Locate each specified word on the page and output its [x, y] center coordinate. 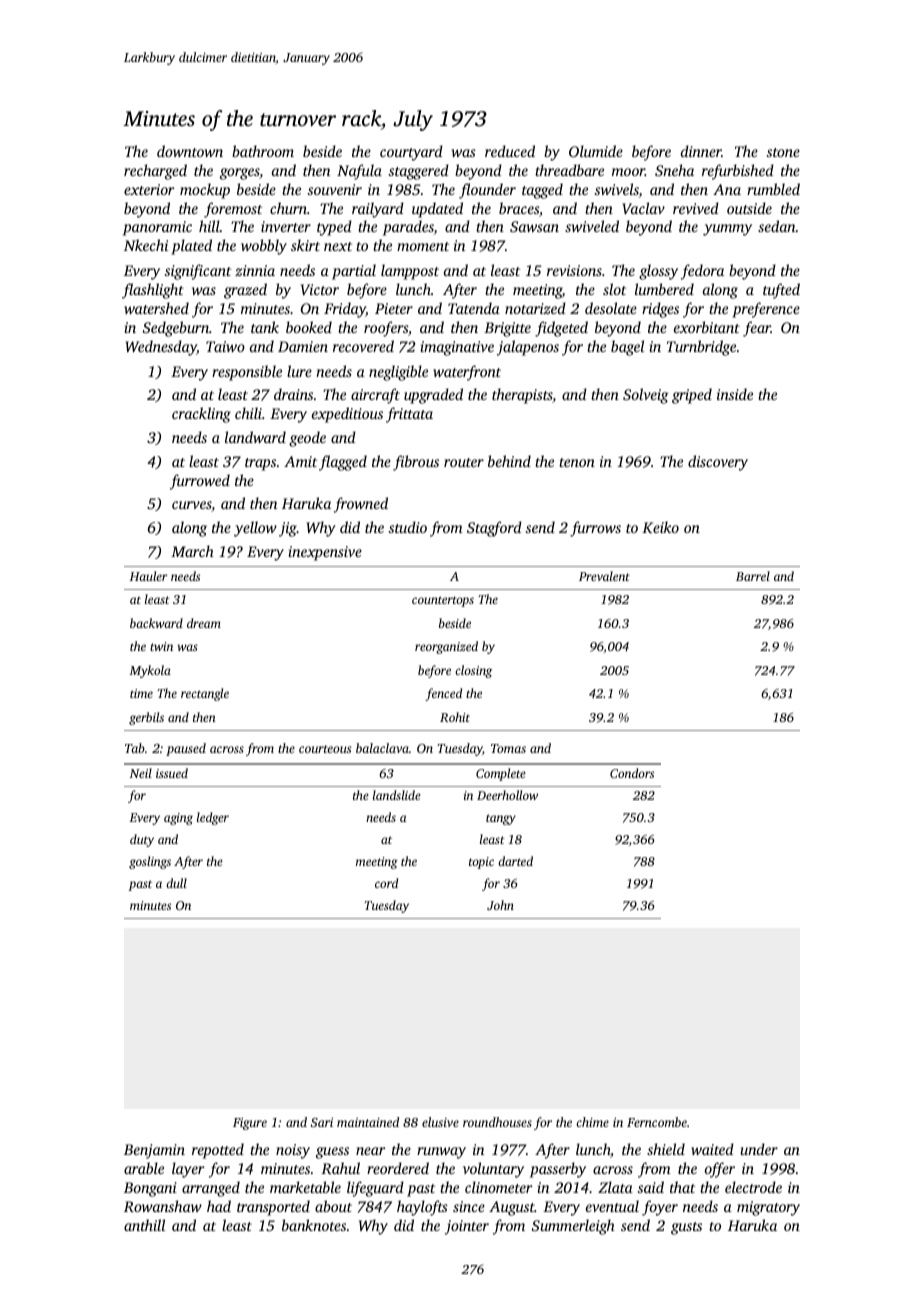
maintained [368, 1122]
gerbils [146, 718]
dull [176, 883]
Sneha [674, 170]
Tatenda [474, 308]
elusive [440, 1122]
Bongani [150, 1189]
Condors [632, 773]
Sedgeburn [176, 329]
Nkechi [146, 245]
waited [712, 1149]
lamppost [410, 272]
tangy [501, 819]
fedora [702, 272]
